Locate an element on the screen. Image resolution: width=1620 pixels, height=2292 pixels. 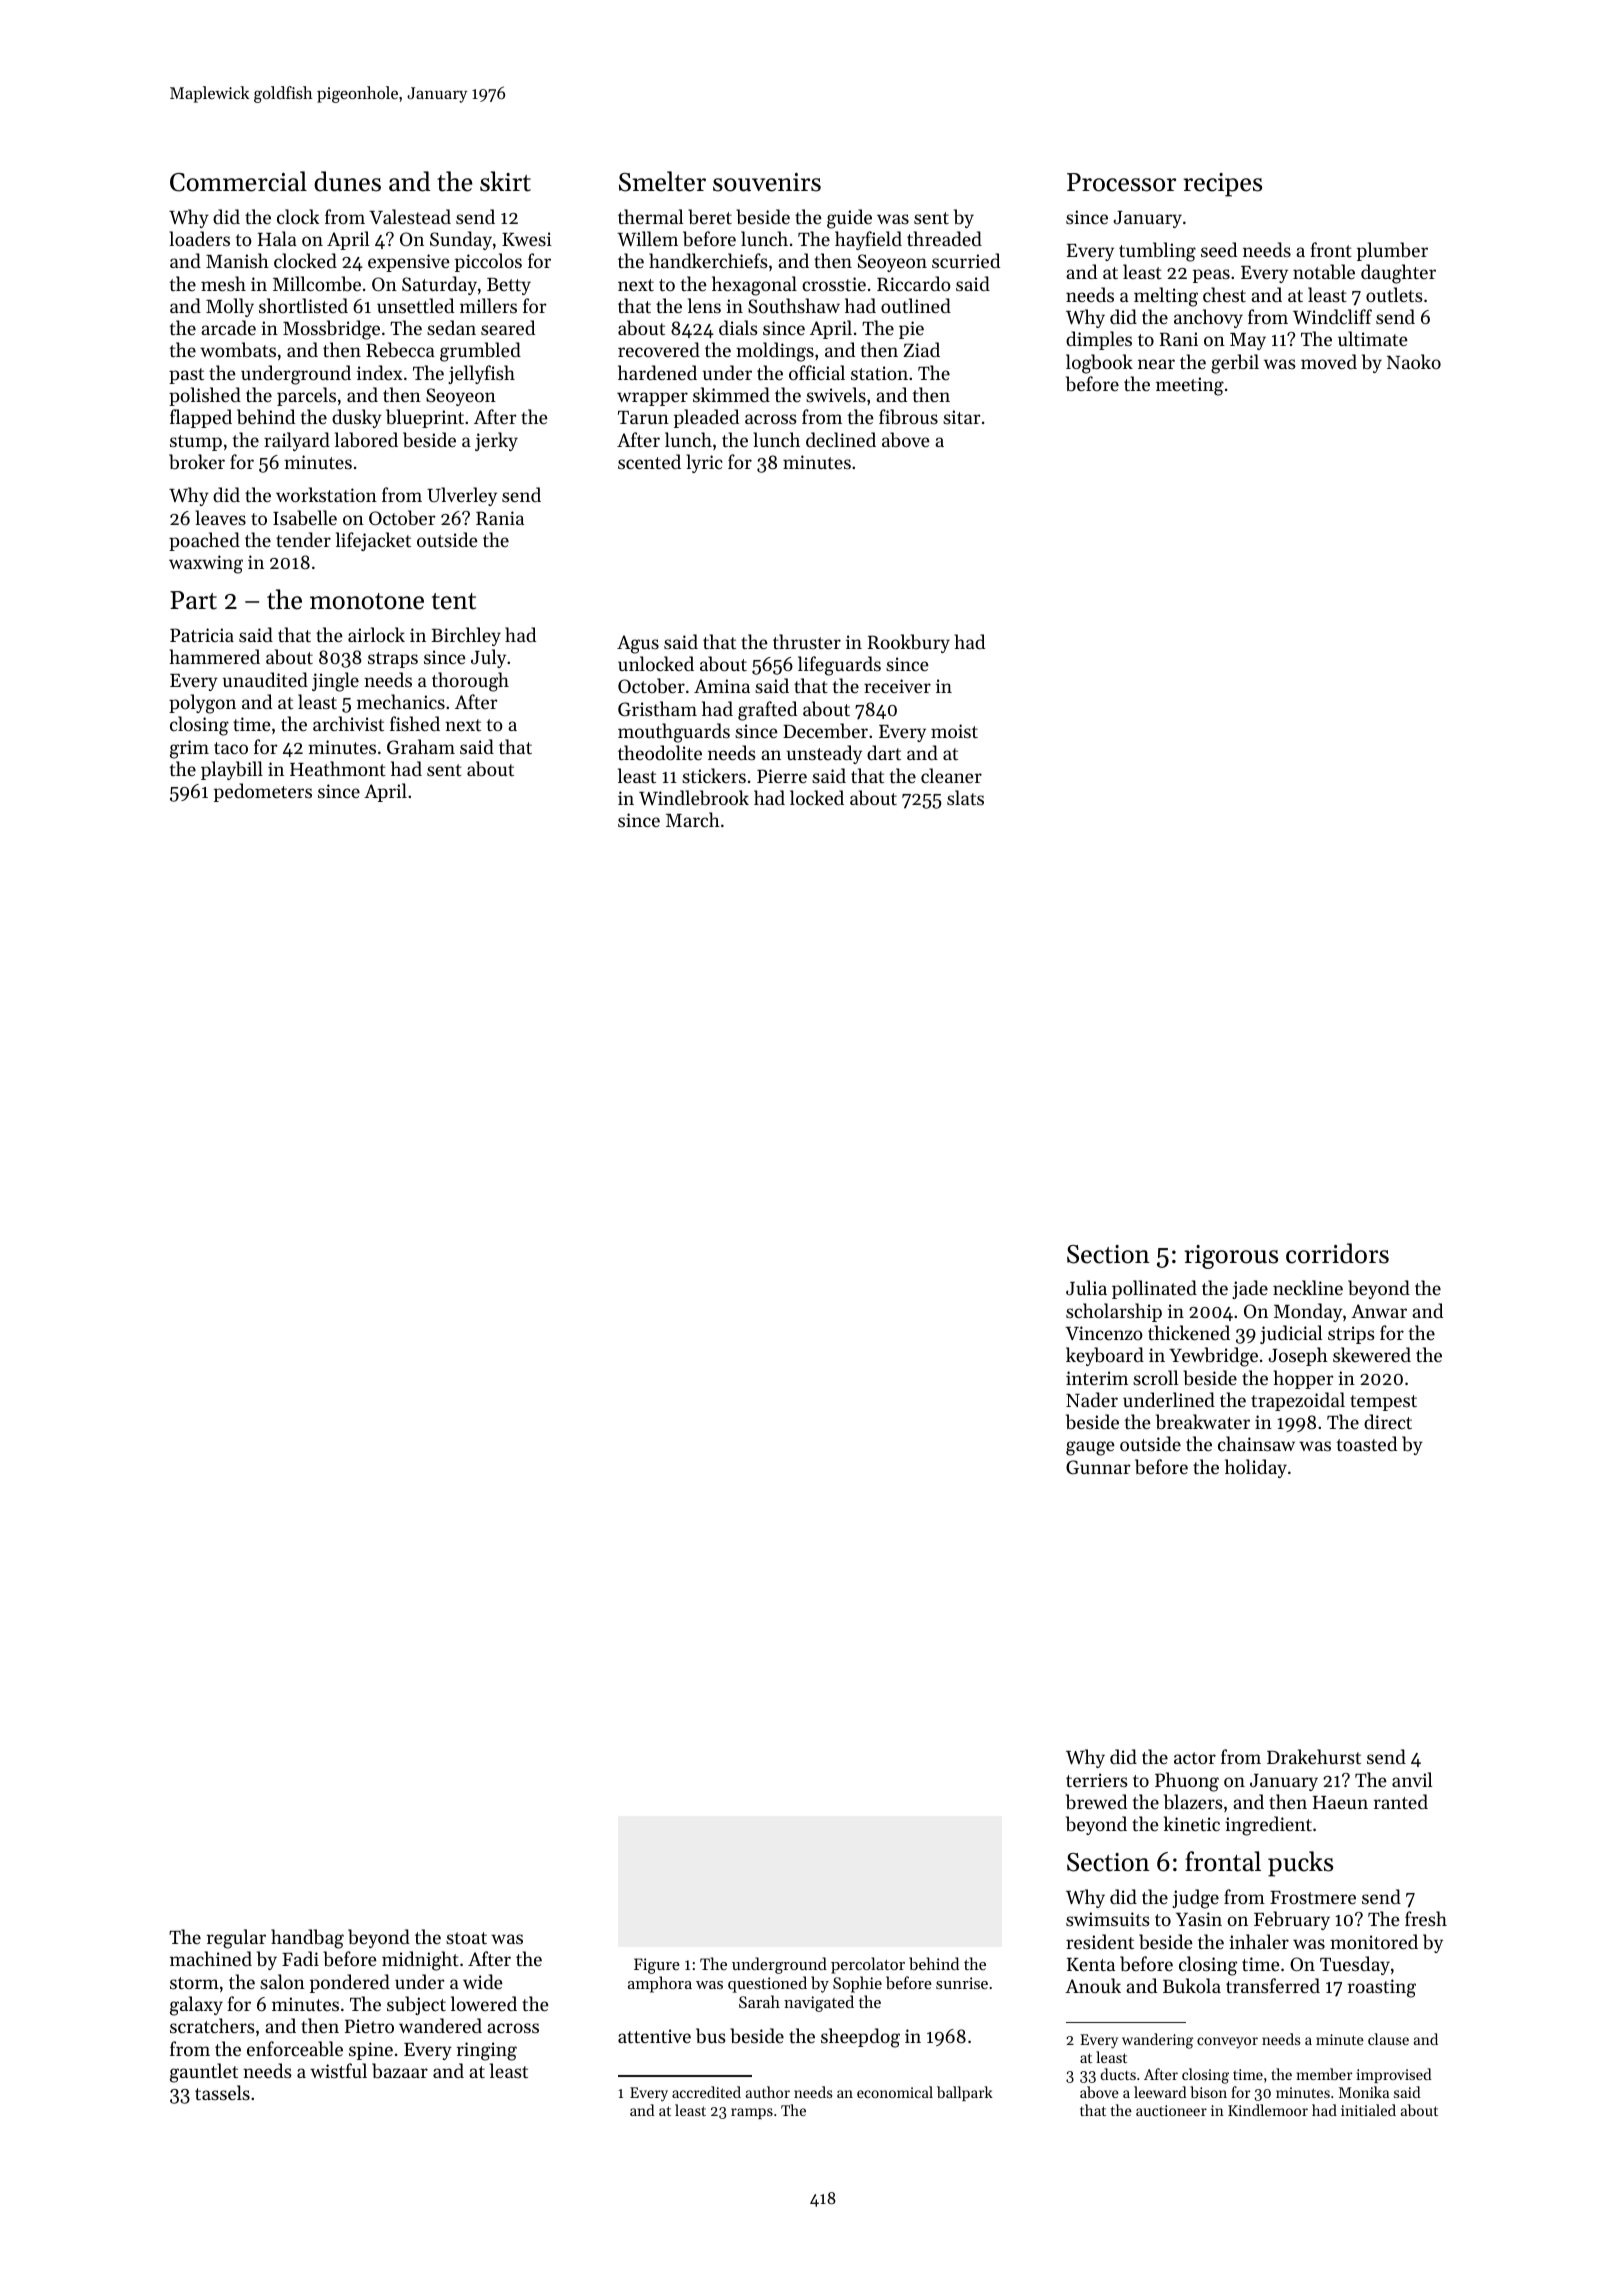
jerky is located at coordinates (496, 441).
